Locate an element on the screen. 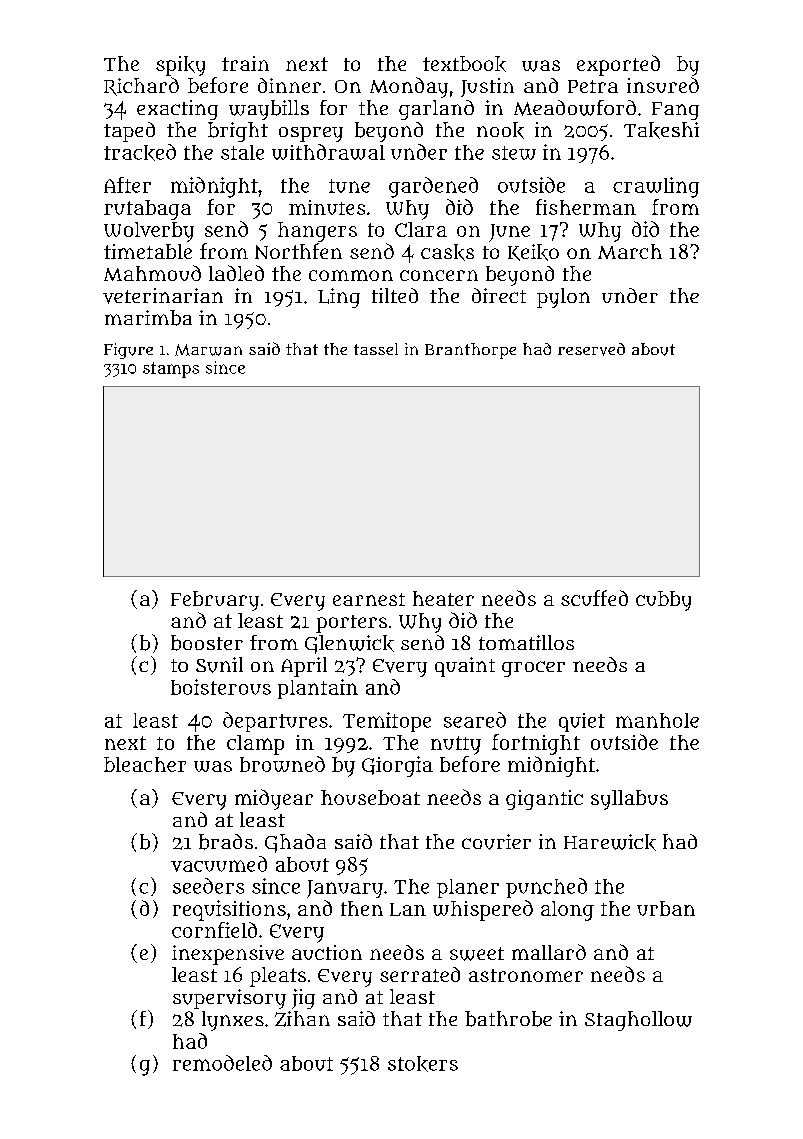 The height and width of the screenshot is (1139, 803). fisherman is located at coordinates (586, 207).
